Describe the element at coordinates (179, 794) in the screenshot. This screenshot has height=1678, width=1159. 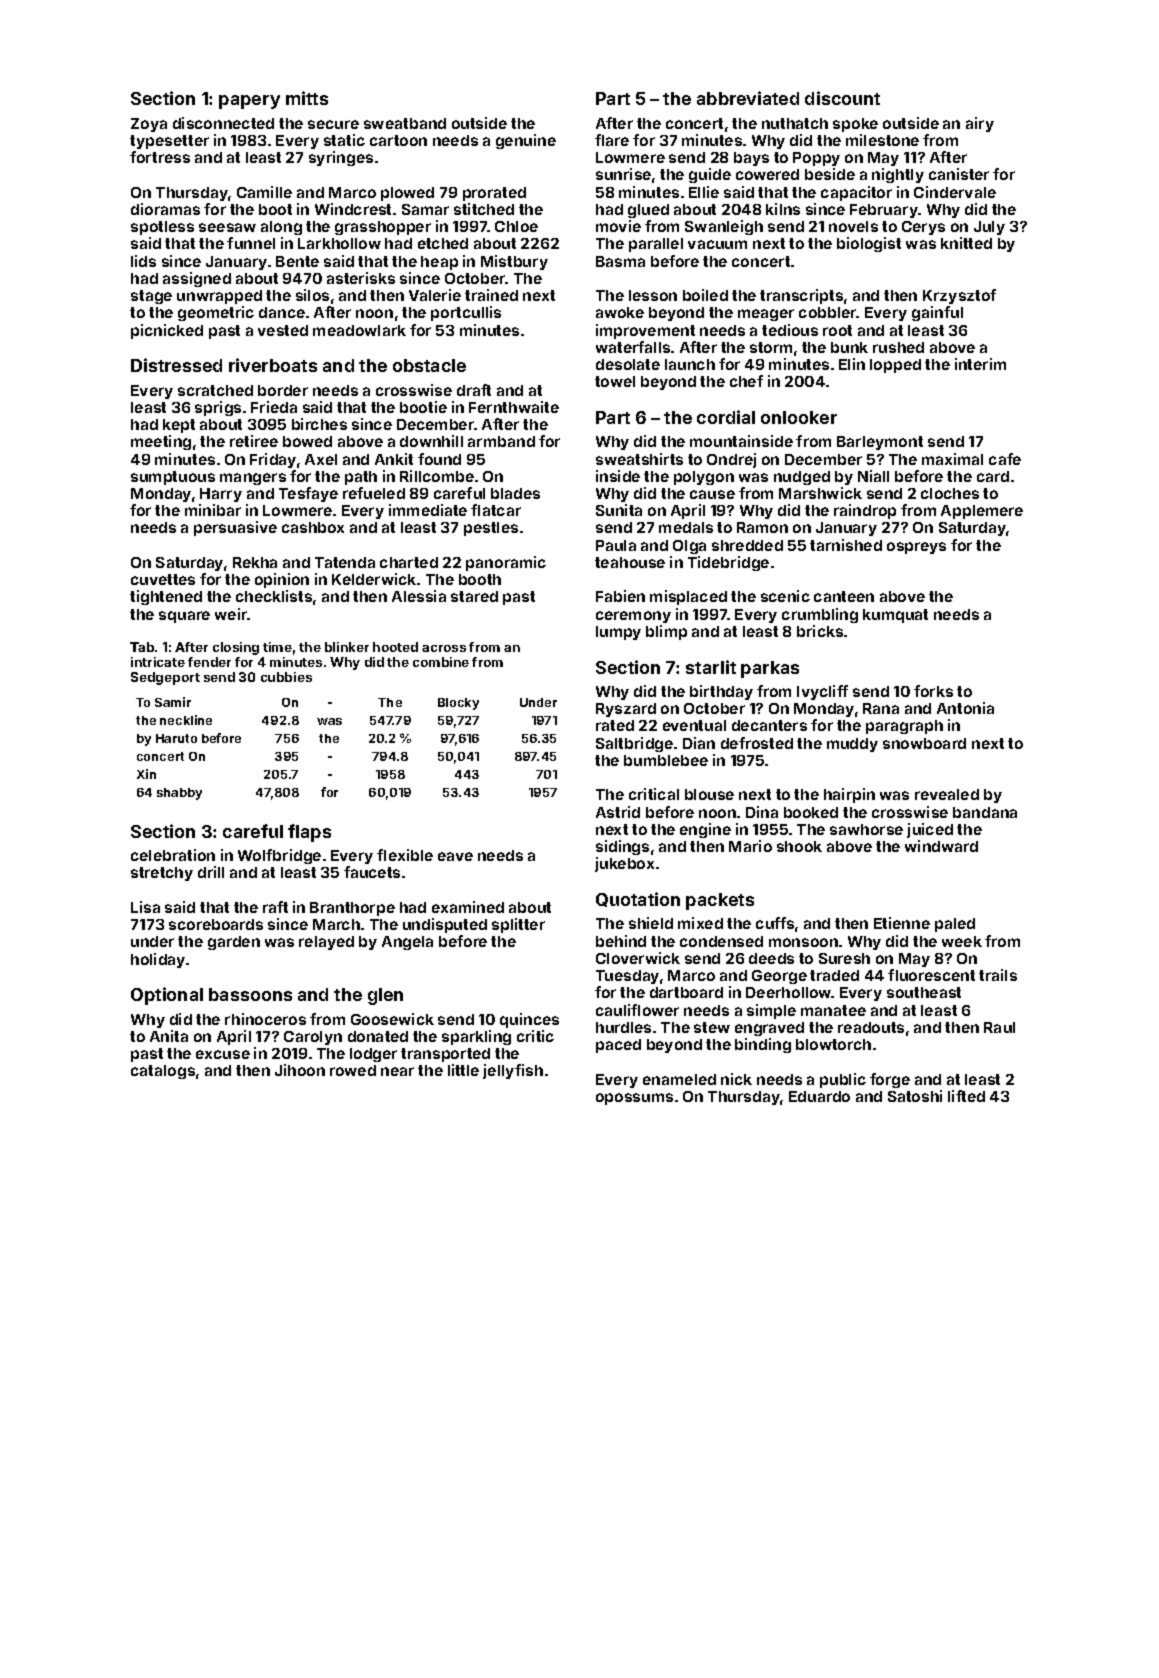
I see `shabby` at that location.
